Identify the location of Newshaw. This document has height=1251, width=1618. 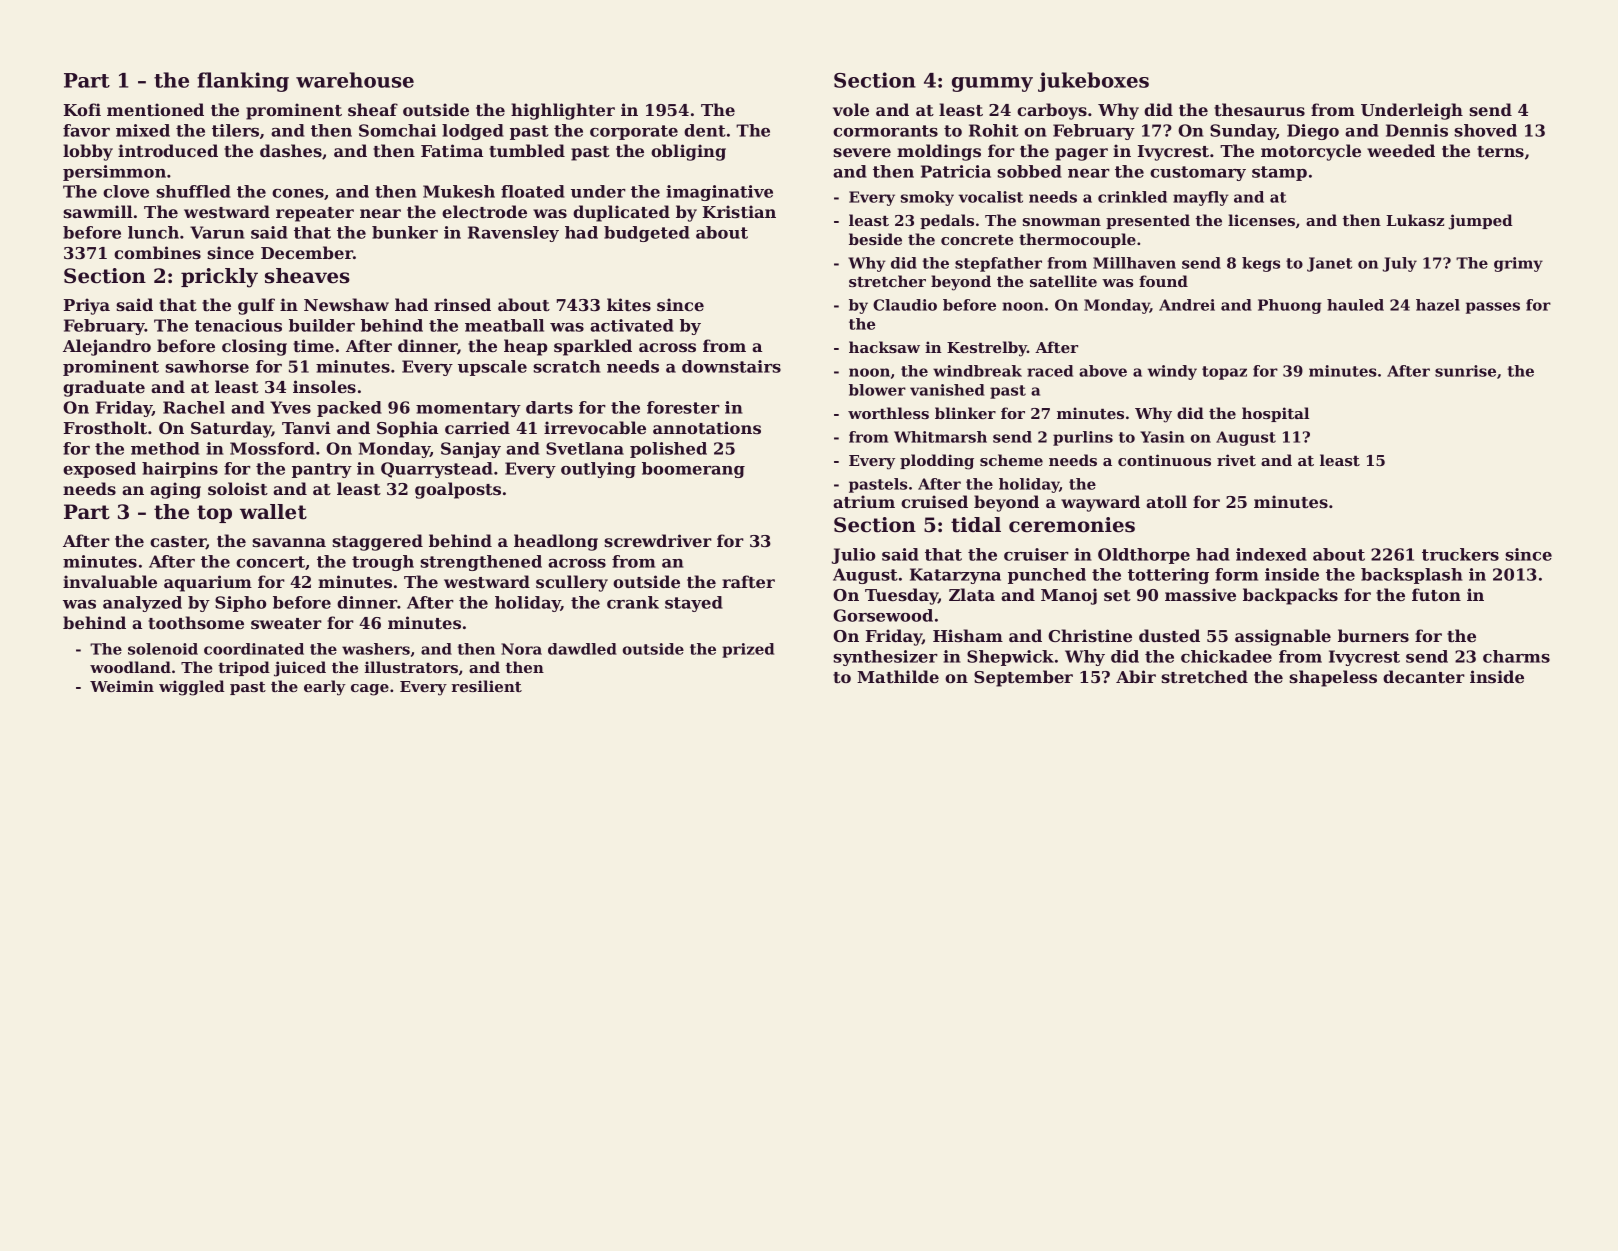
(346, 304).
